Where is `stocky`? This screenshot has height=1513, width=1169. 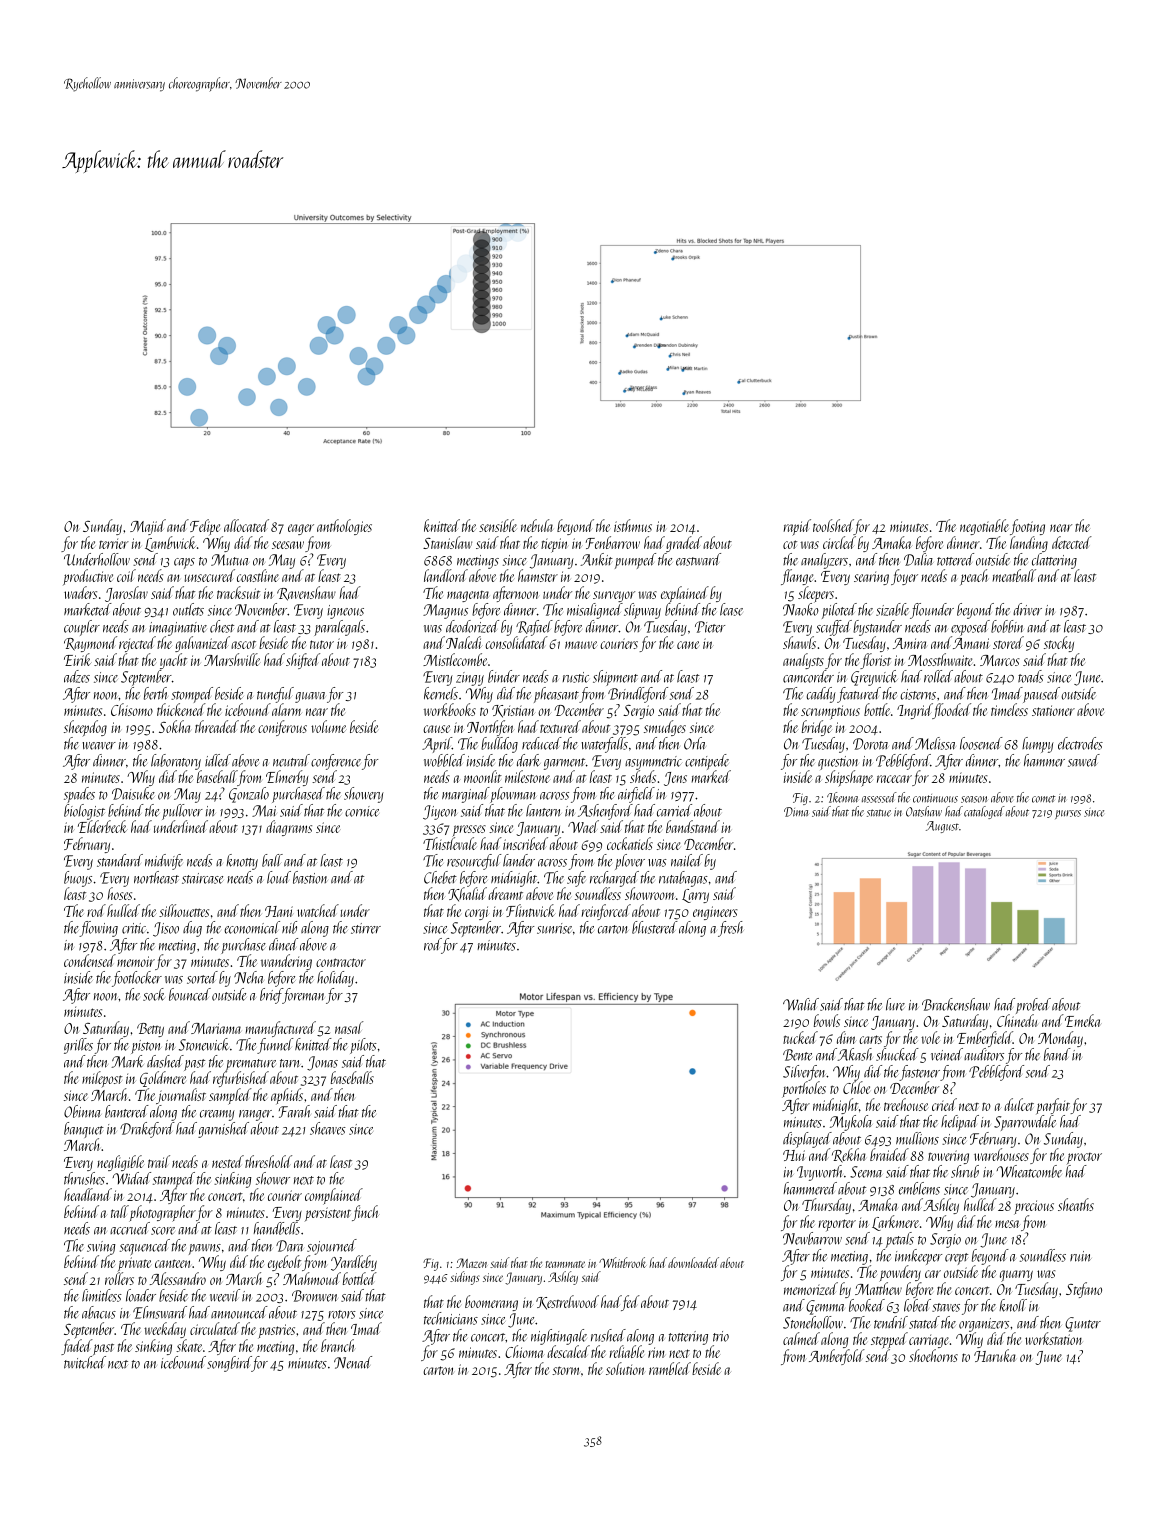 stocky is located at coordinates (1059, 644).
